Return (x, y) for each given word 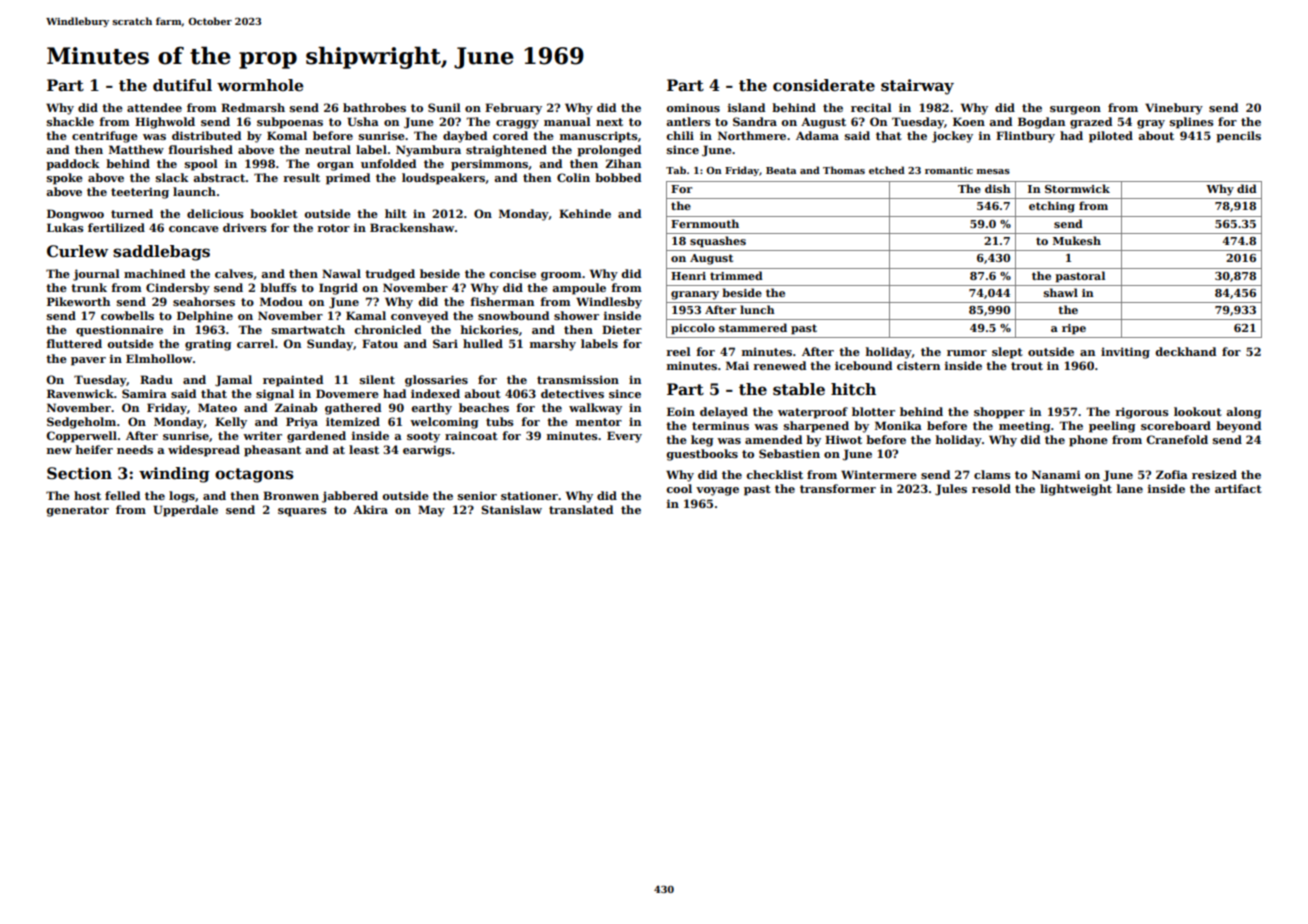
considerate (824, 85)
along (1243, 413)
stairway (917, 87)
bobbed (618, 177)
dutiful (182, 85)
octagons (254, 475)
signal (275, 395)
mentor (599, 422)
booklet (274, 213)
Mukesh (1077, 240)
